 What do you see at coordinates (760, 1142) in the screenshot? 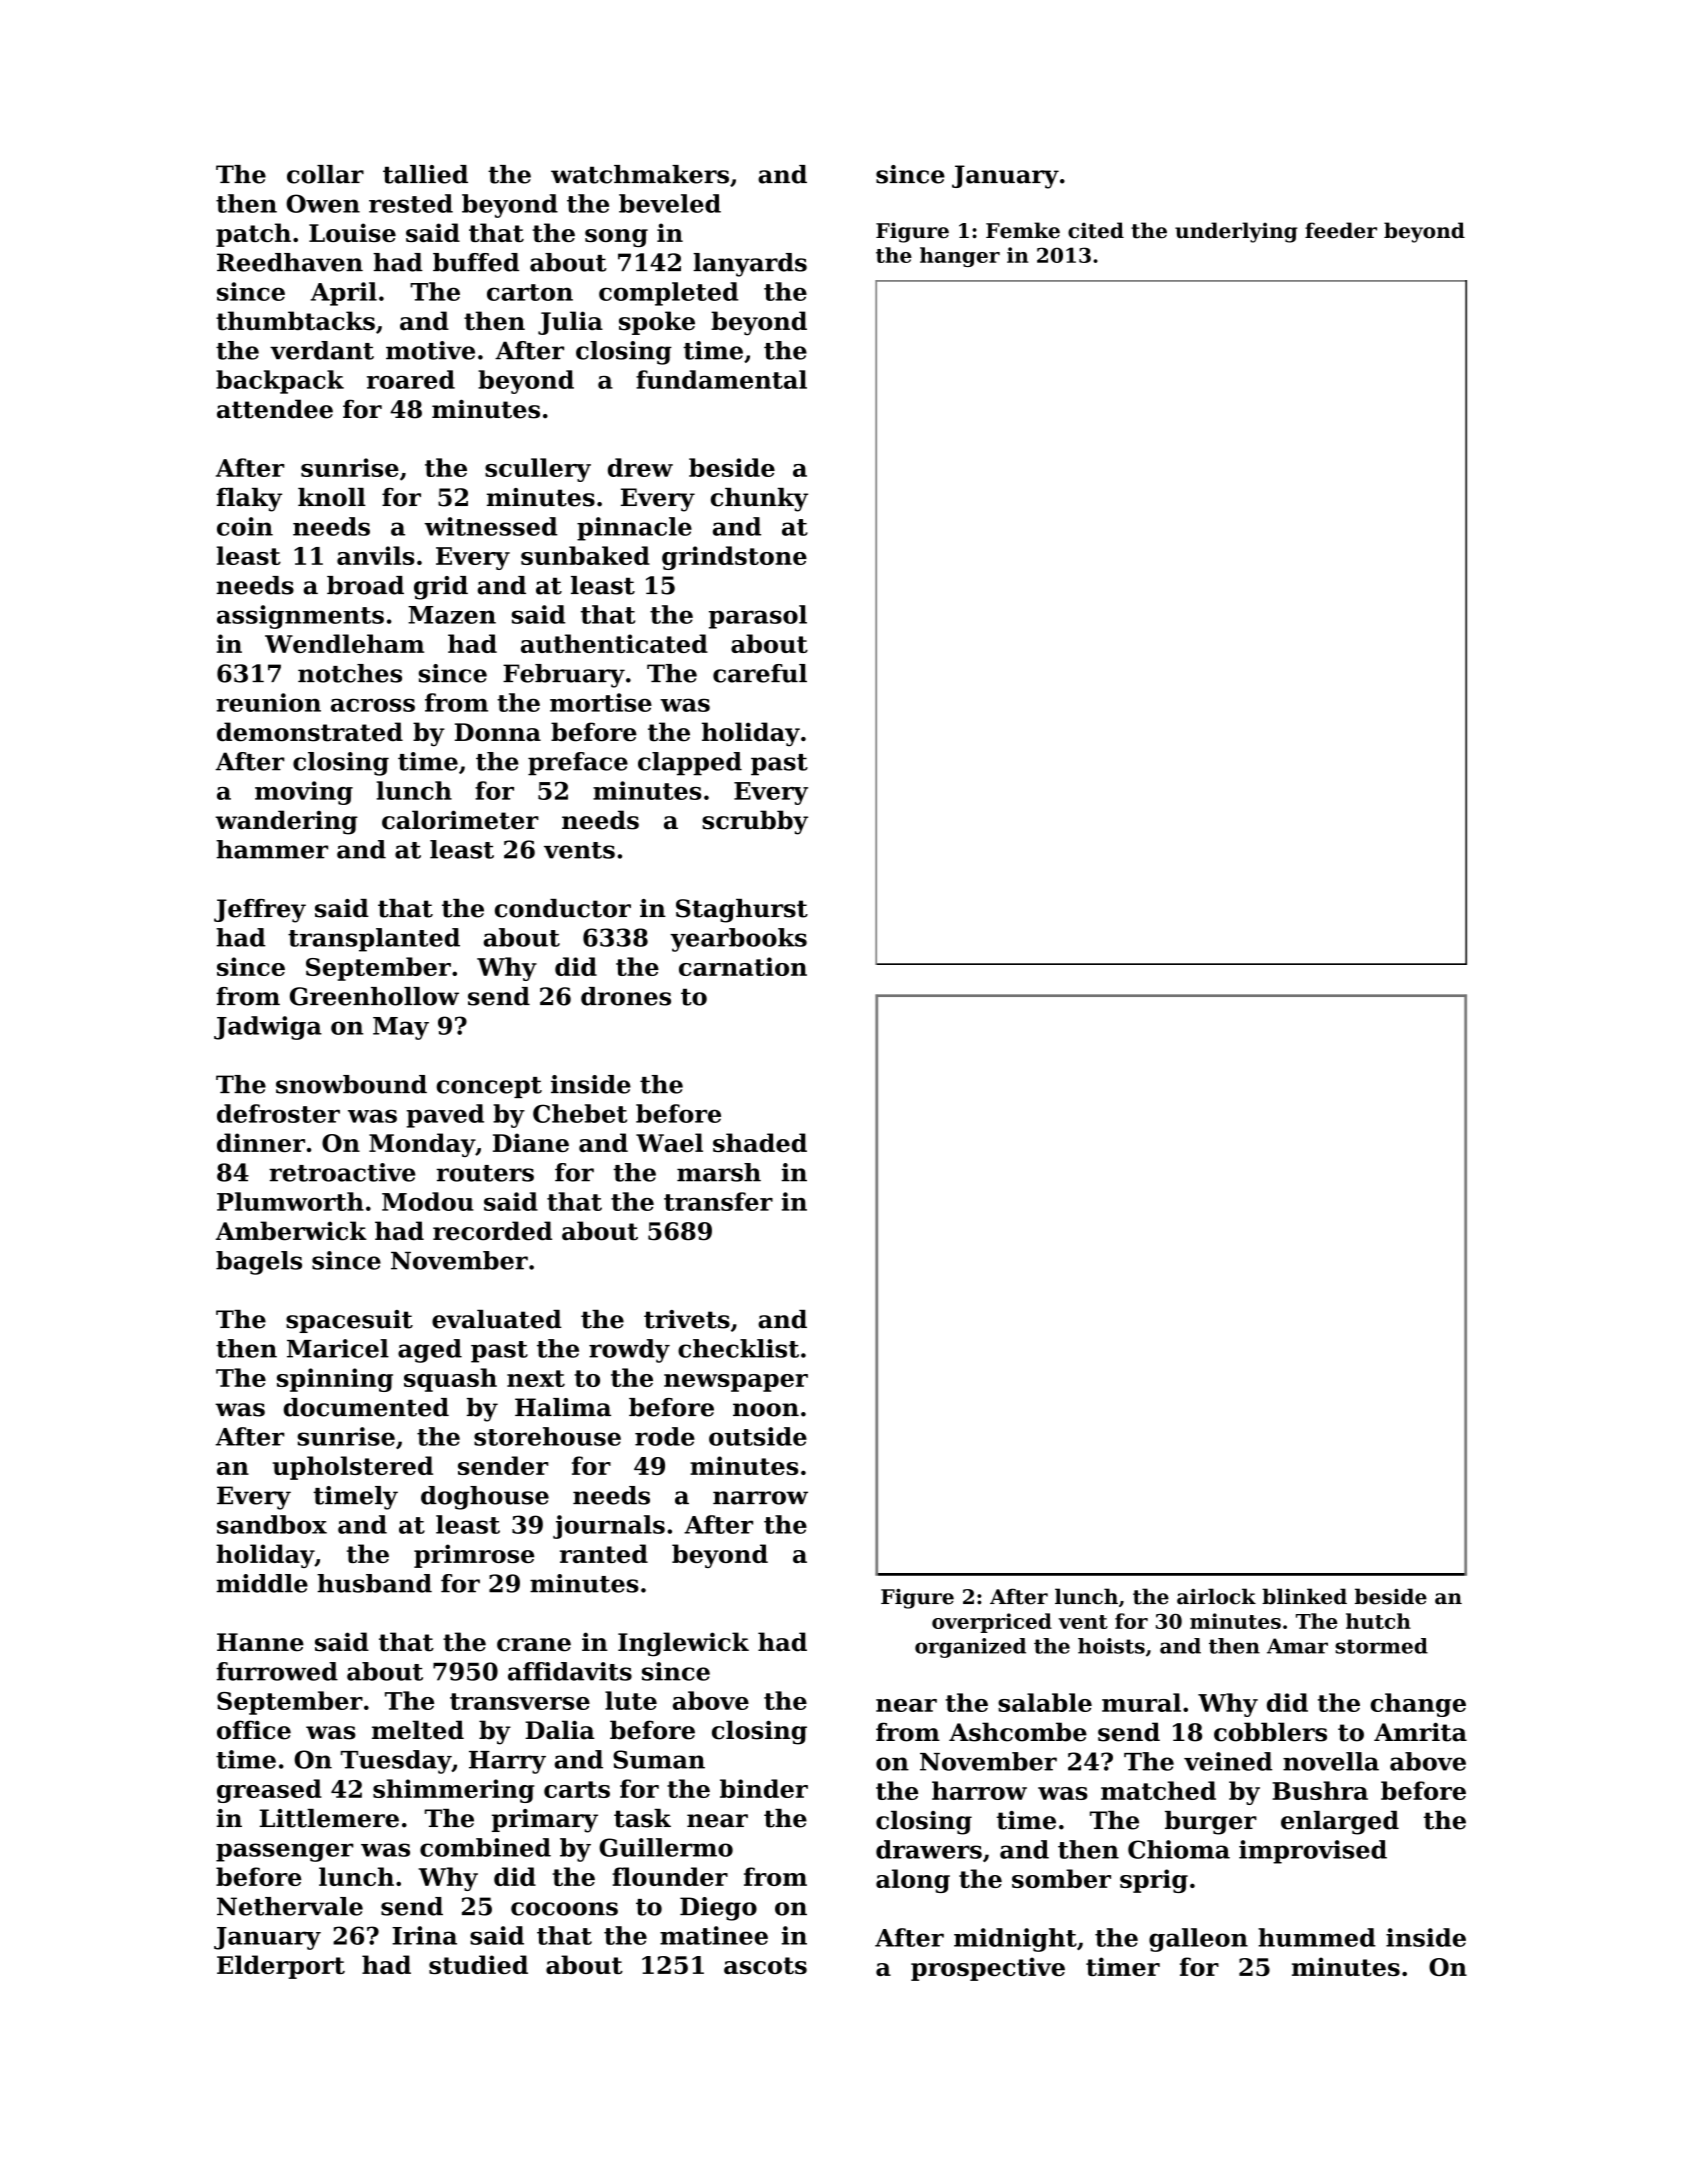
I see `shaded` at bounding box center [760, 1142].
